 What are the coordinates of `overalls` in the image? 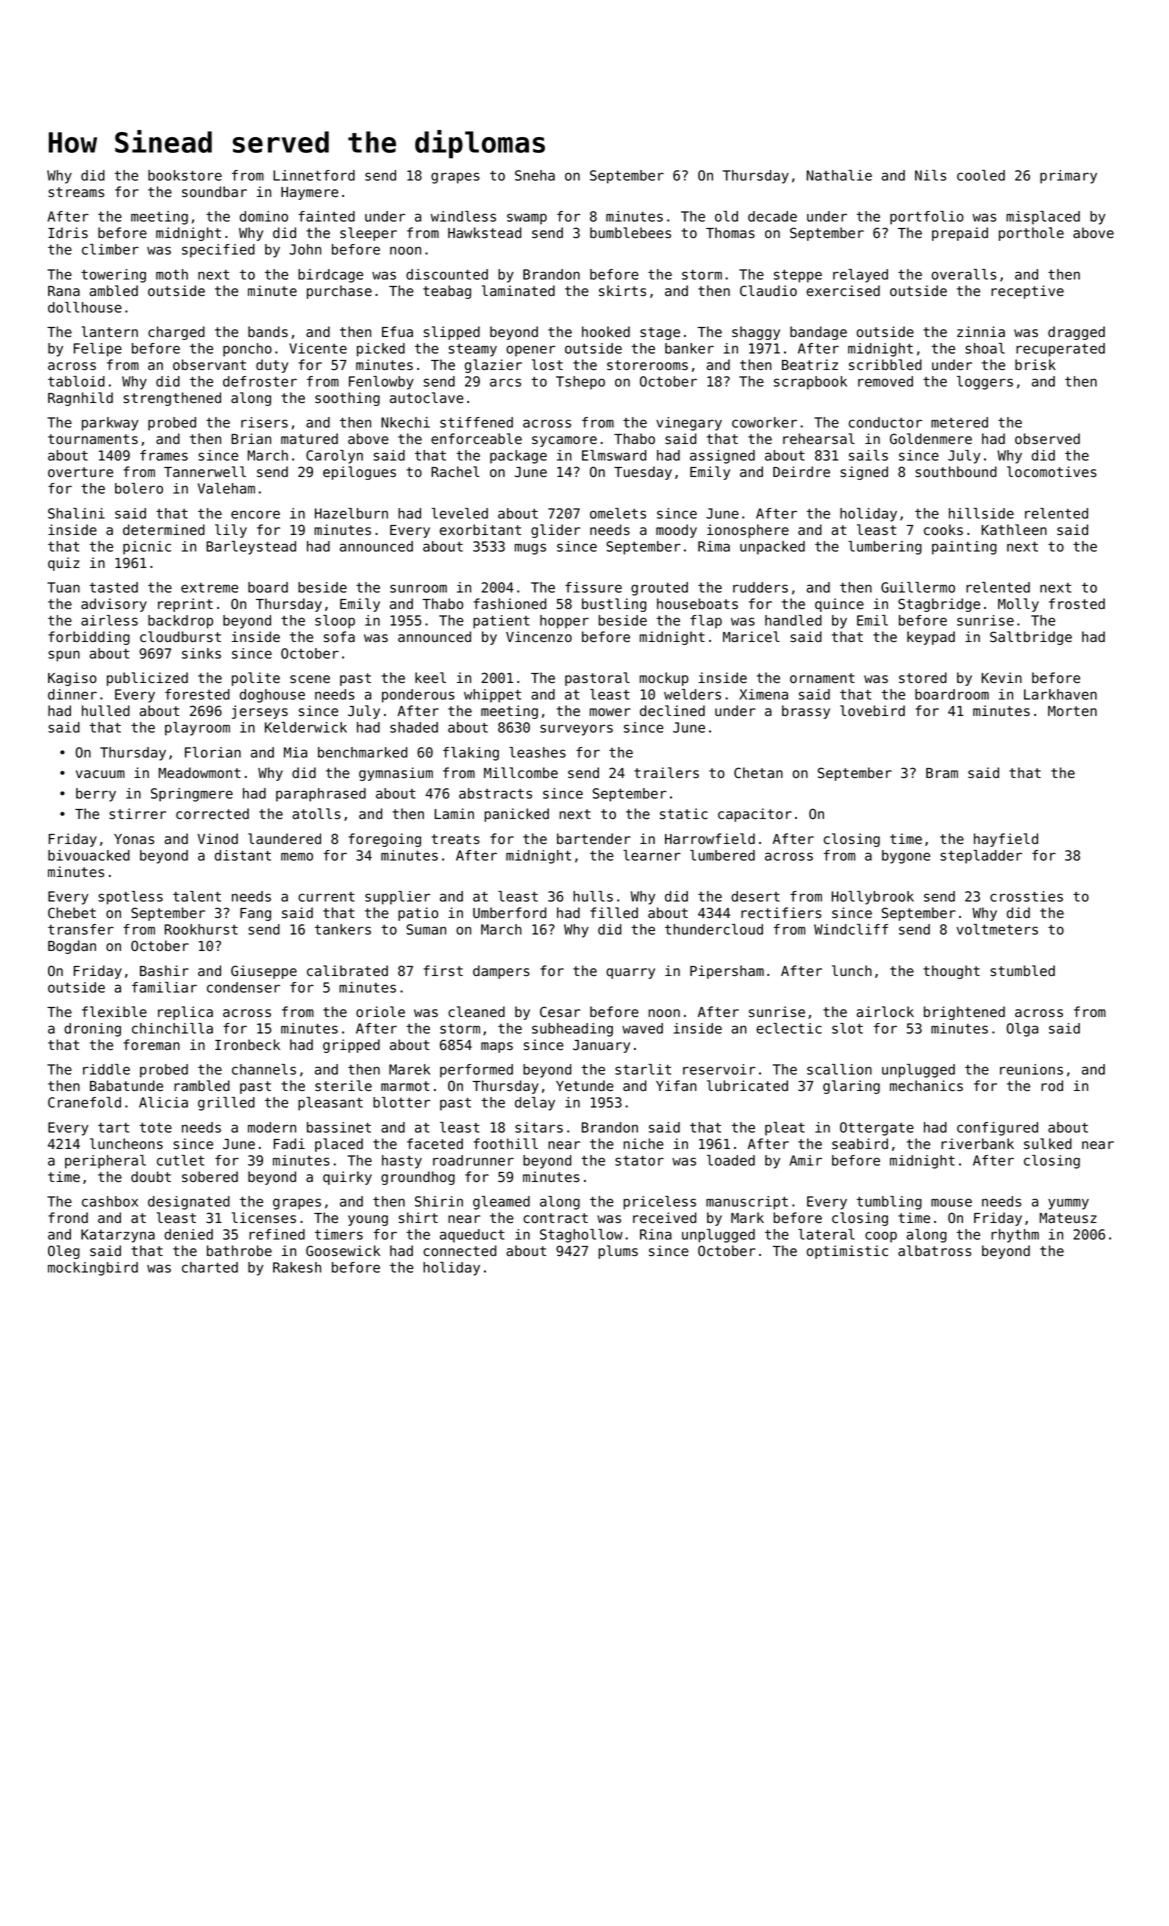 It's located at (964, 274).
